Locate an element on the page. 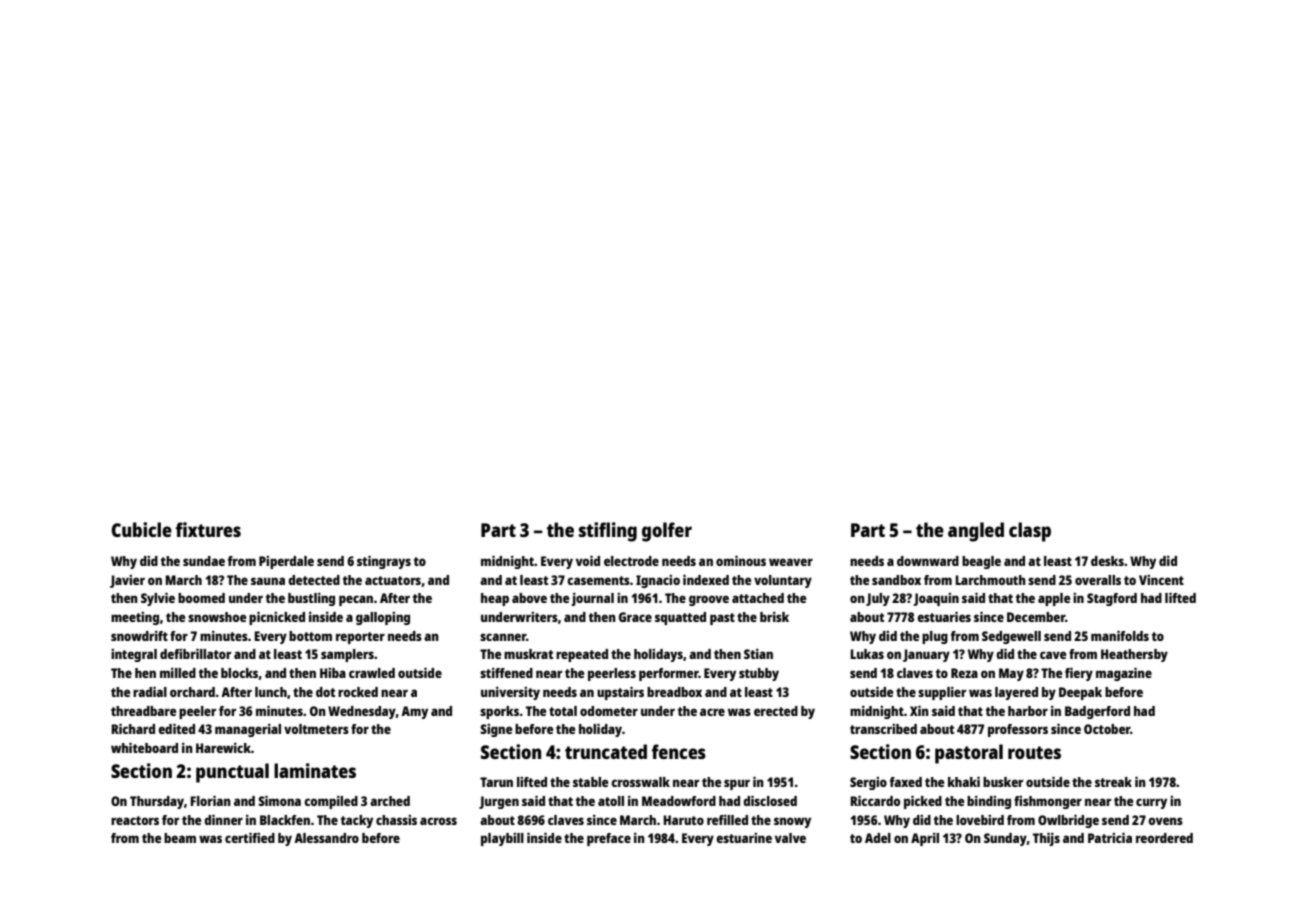  erected is located at coordinates (776, 711).
